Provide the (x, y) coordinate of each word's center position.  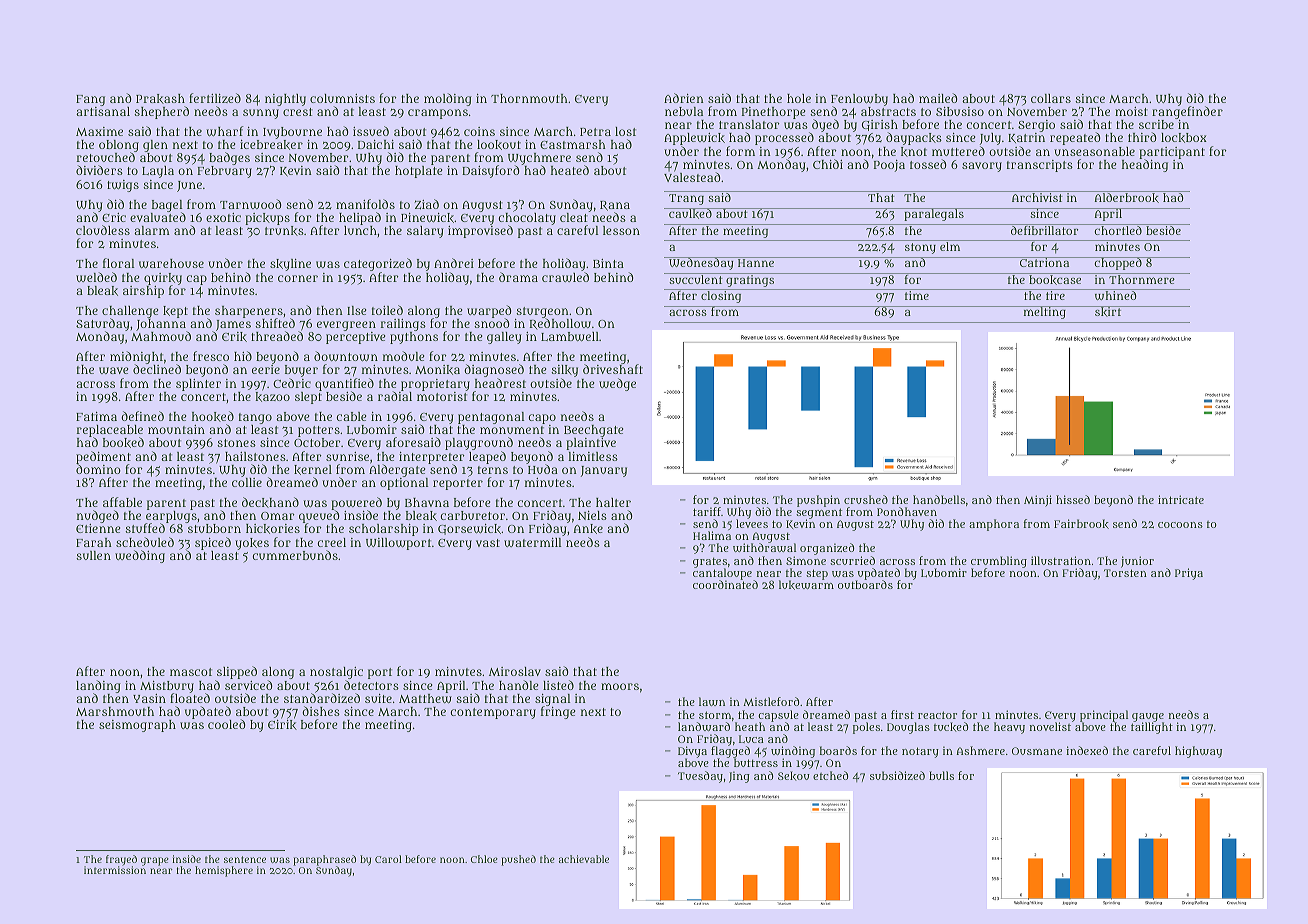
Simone (806, 560)
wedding (140, 556)
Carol (388, 859)
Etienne (98, 528)
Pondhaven (907, 511)
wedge (617, 384)
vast (488, 543)
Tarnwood (251, 204)
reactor (937, 715)
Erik (234, 337)
